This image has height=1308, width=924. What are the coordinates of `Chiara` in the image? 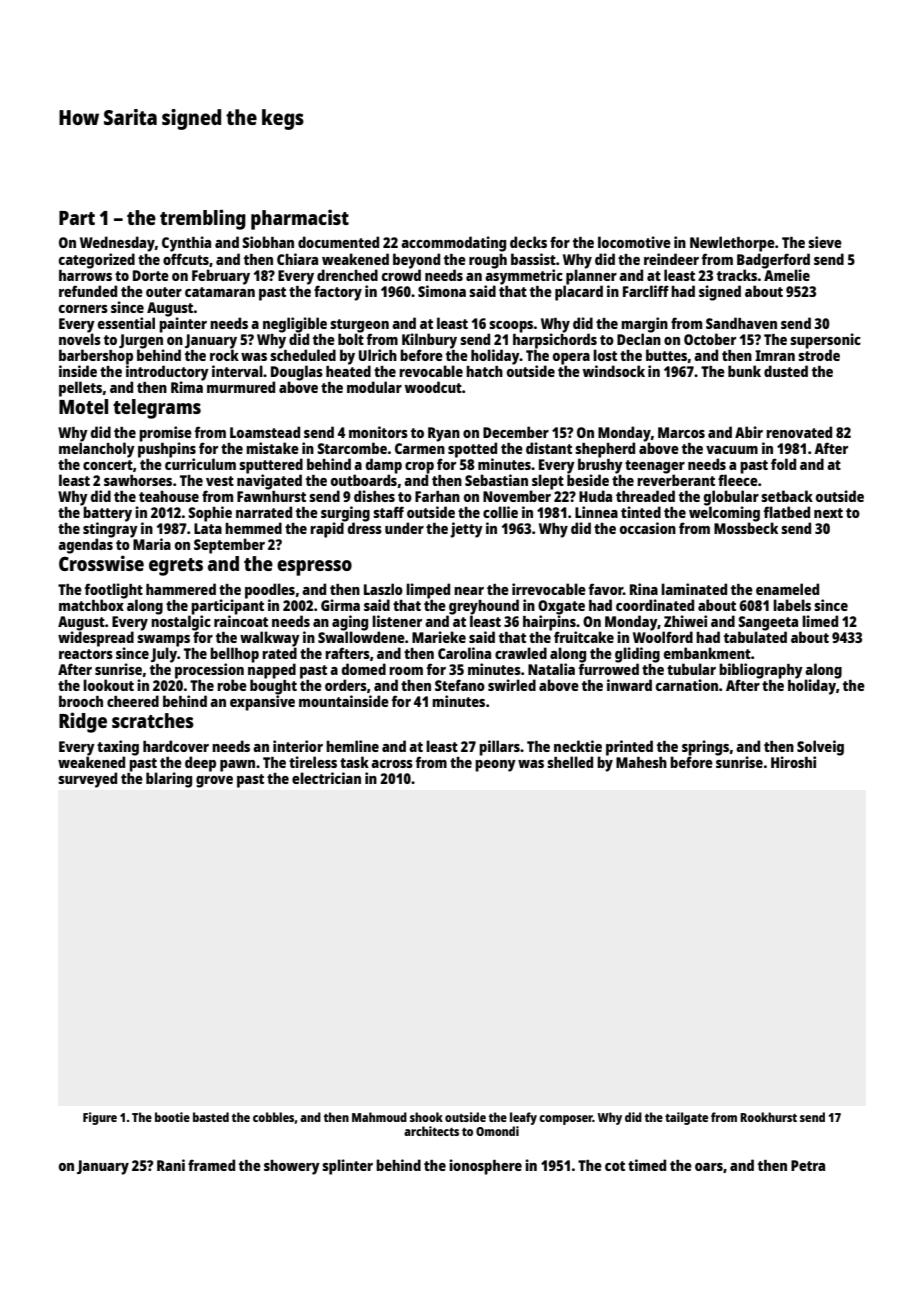 It's located at (297, 259).
